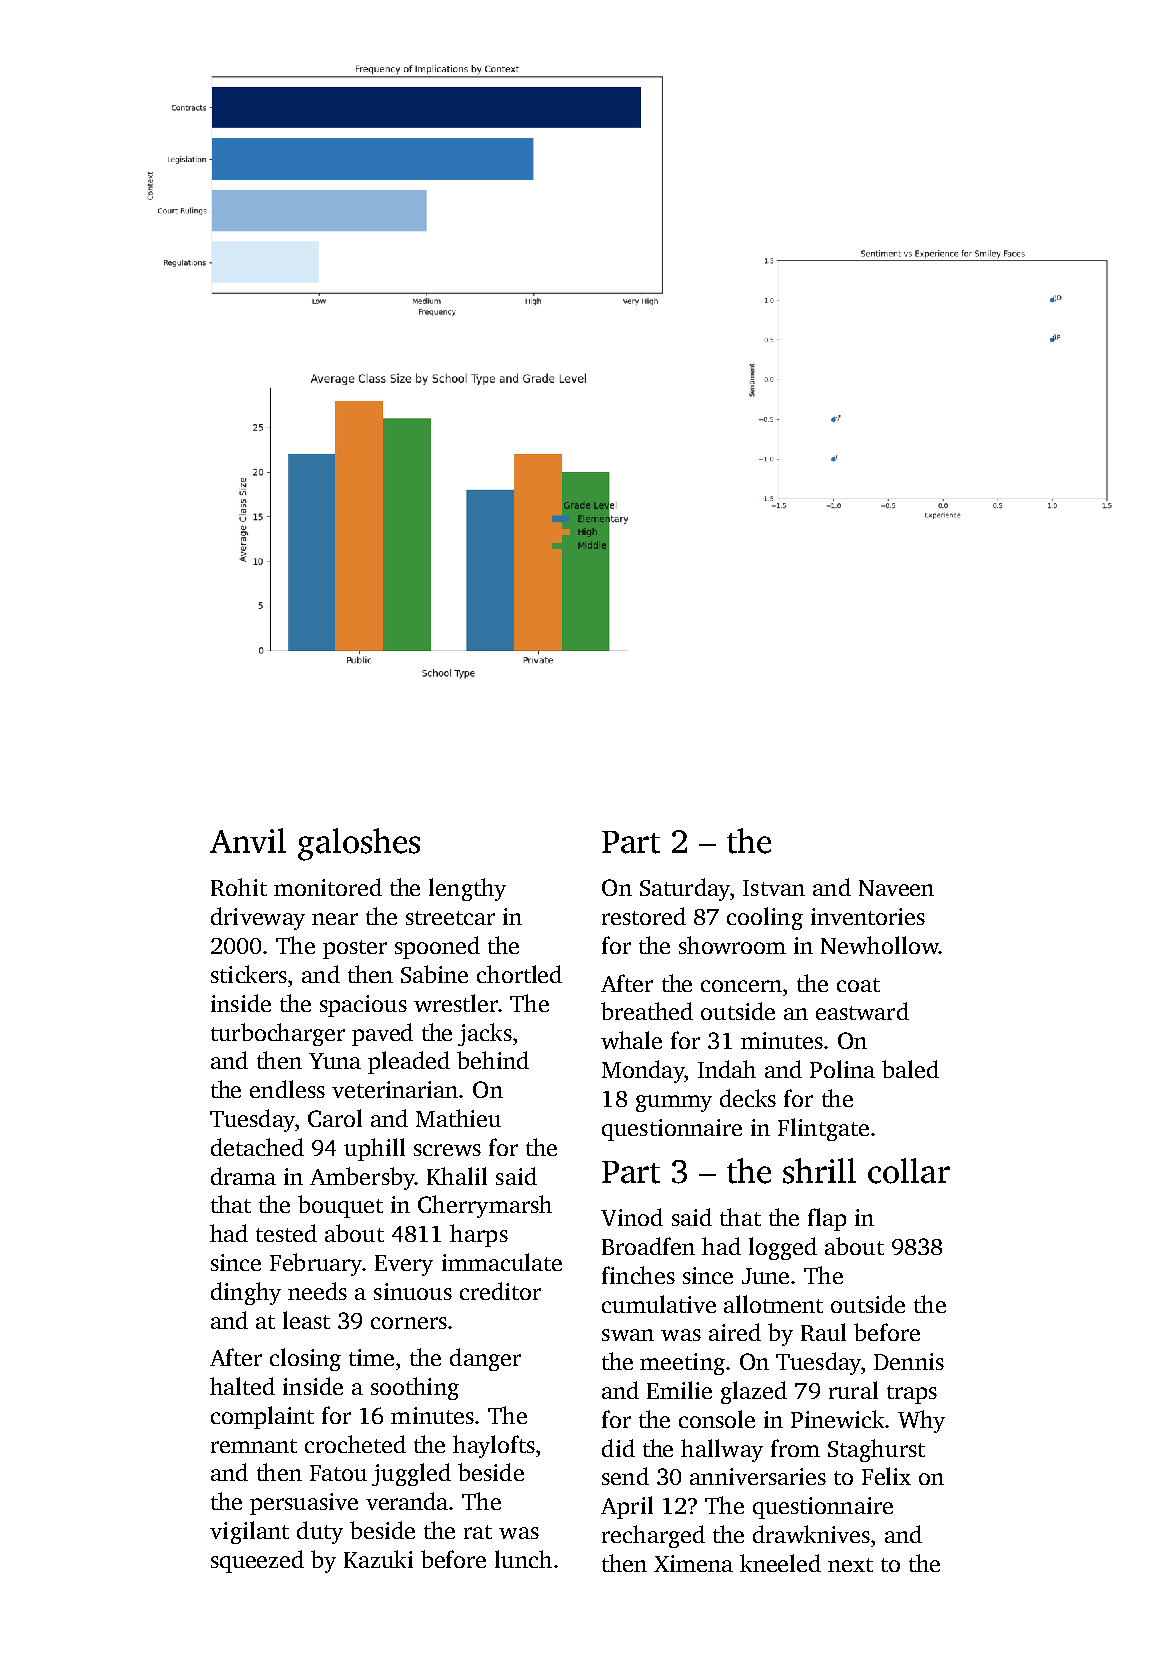  Describe the element at coordinates (862, 1011) in the screenshot. I see `eastward` at that location.
